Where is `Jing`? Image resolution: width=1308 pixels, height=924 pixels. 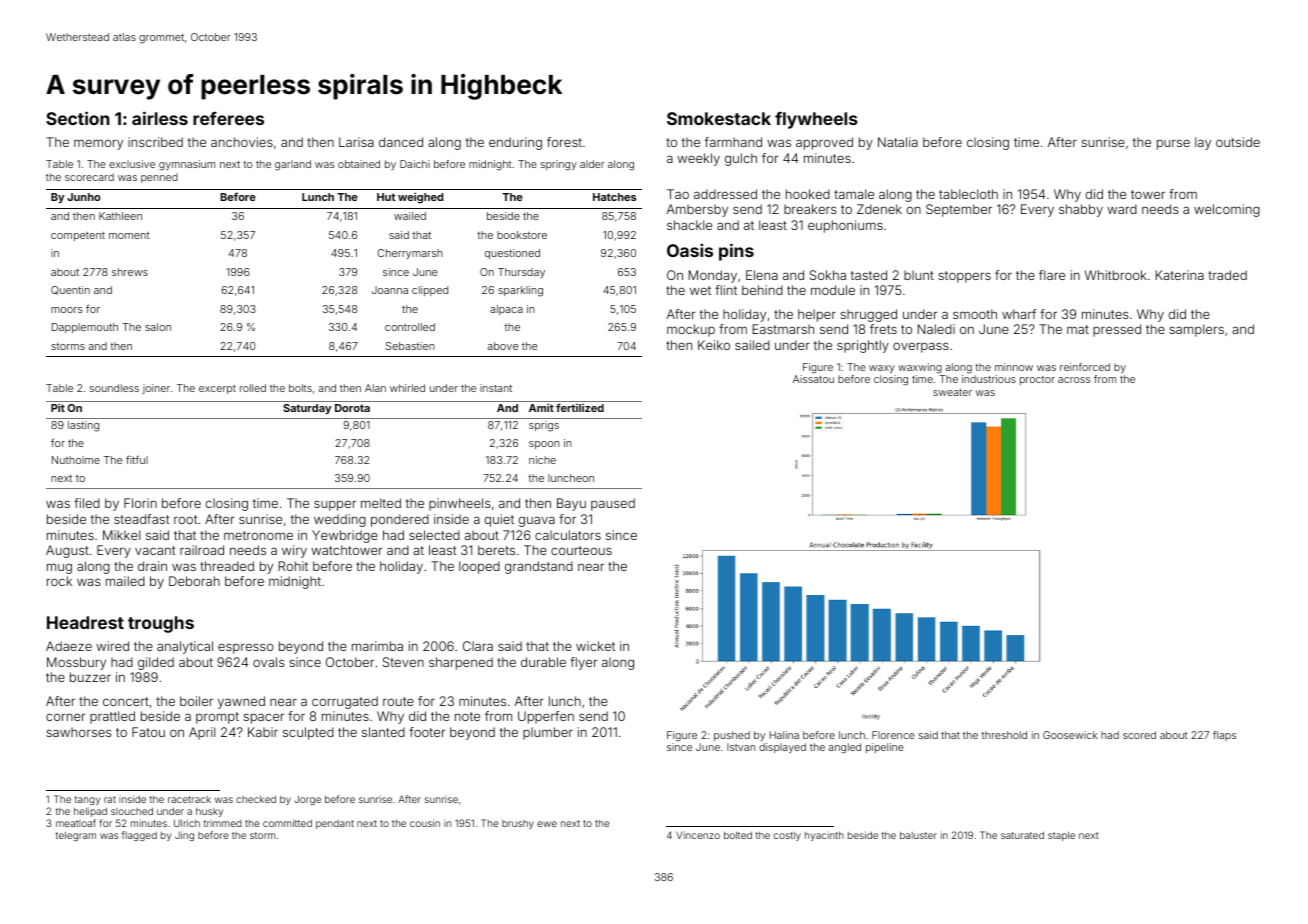
Jing is located at coordinates (184, 836).
